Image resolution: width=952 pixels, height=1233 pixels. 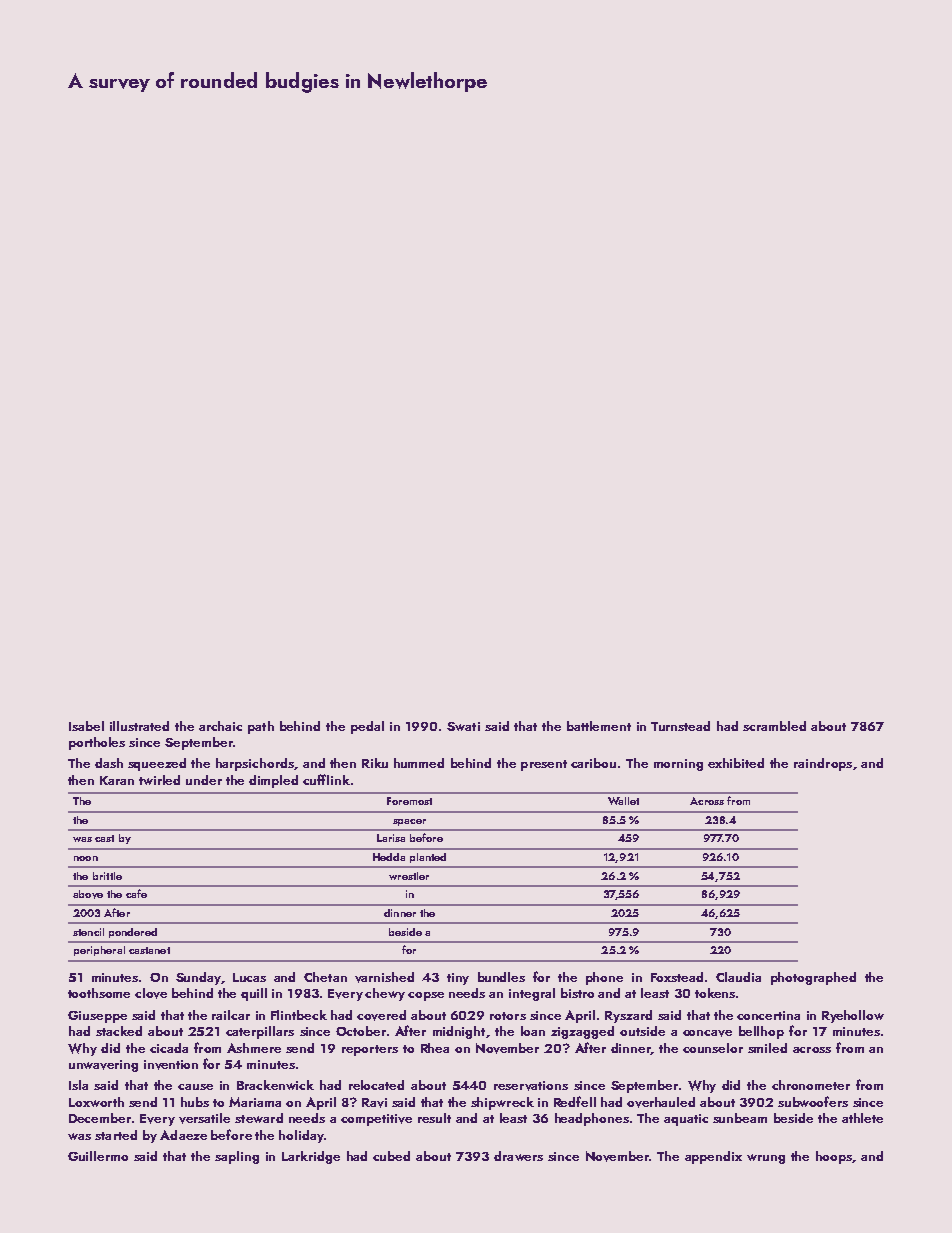 I want to click on planted, so click(x=428, y=858).
